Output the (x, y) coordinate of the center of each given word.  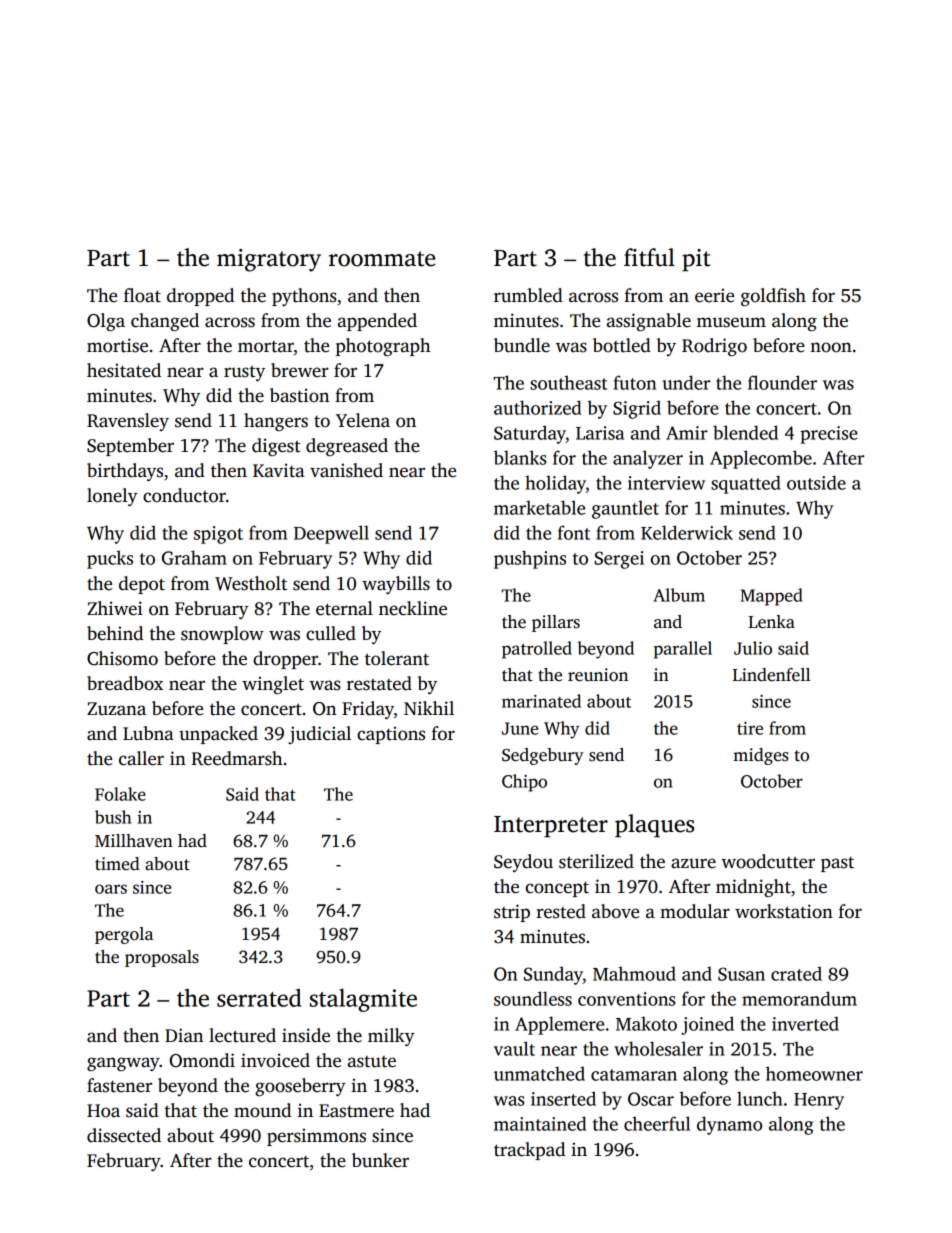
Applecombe (761, 459)
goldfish (773, 297)
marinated (541, 701)
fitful (649, 257)
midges (761, 756)
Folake (120, 794)
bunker (380, 1160)
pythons (304, 297)
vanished (346, 470)
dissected (124, 1135)
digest (276, 447)
